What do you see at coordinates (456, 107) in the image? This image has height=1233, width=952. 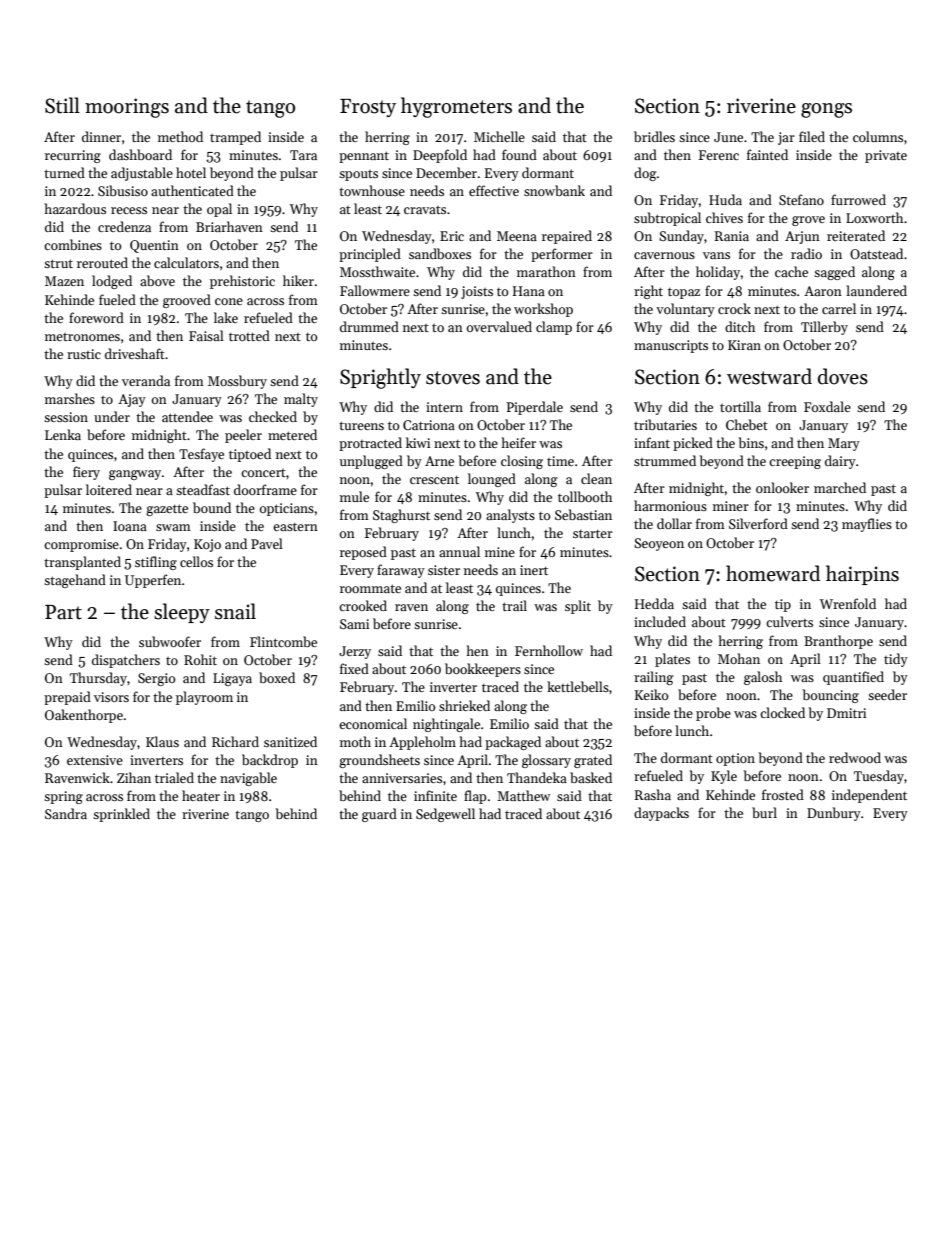 I see `hygrometers` at bounding box center [456, 107].
